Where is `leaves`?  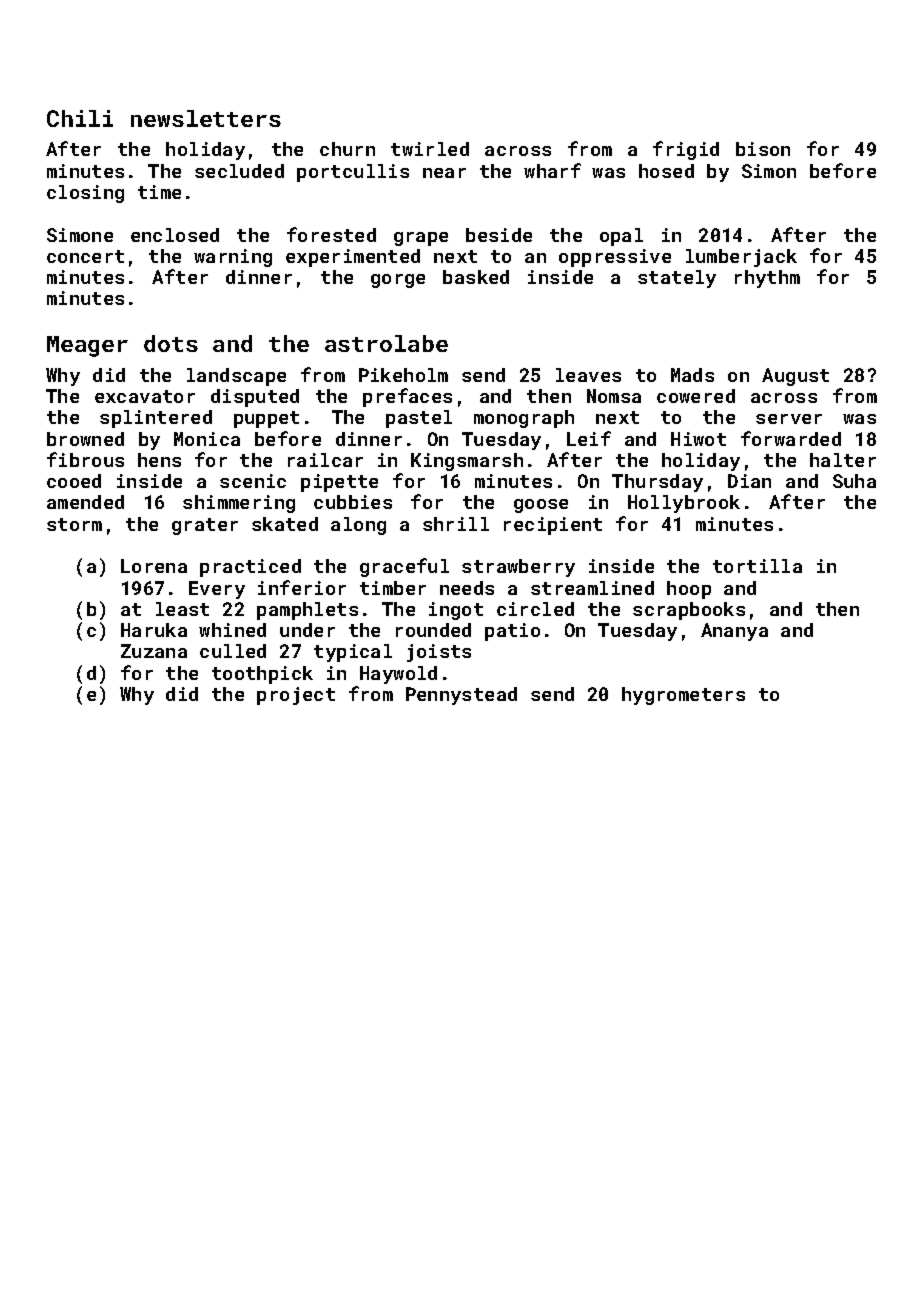
leaves is located at coordinates (588, 375).
